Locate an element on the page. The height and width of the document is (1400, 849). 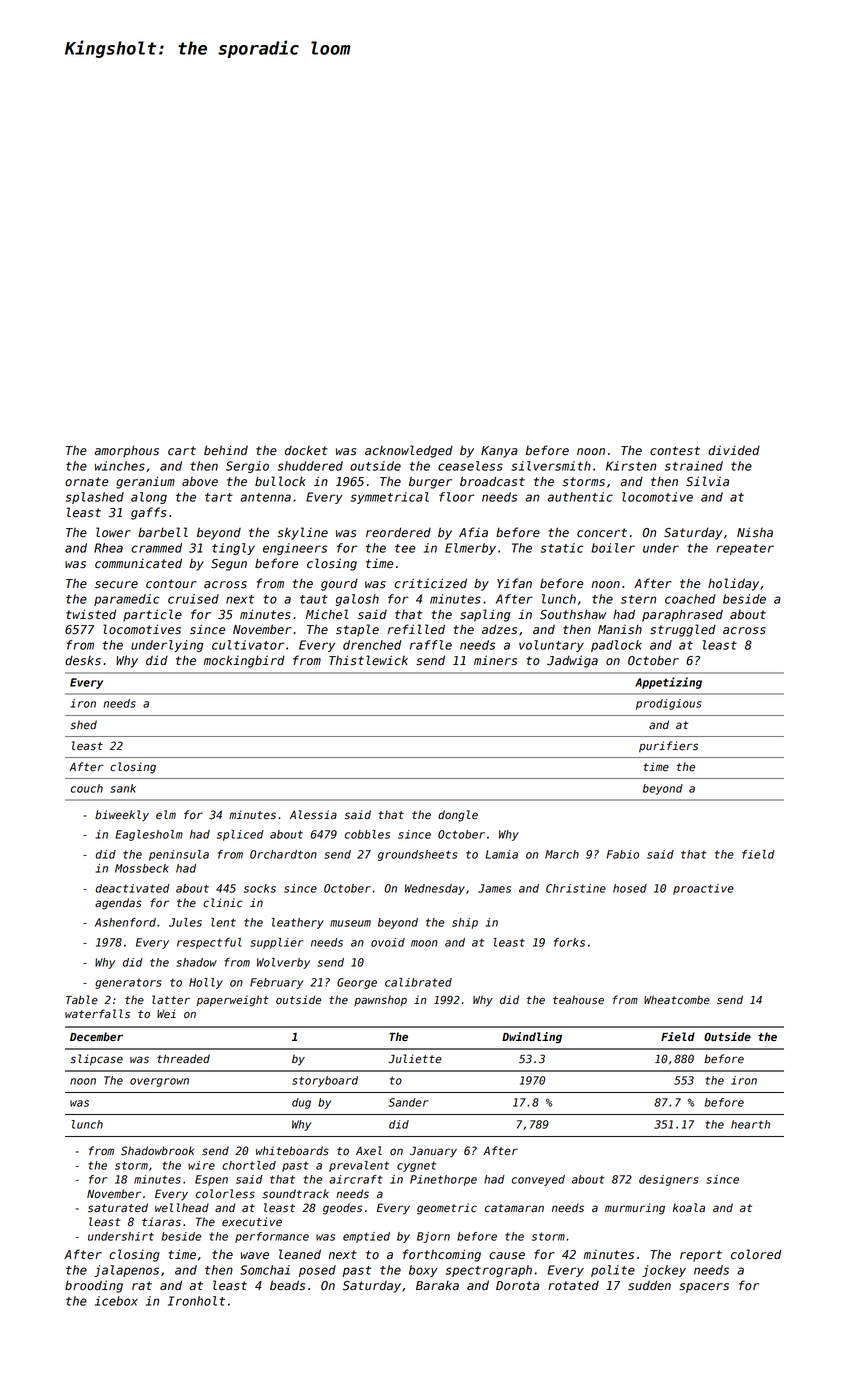
report is located at coordinates (701, 1256).
